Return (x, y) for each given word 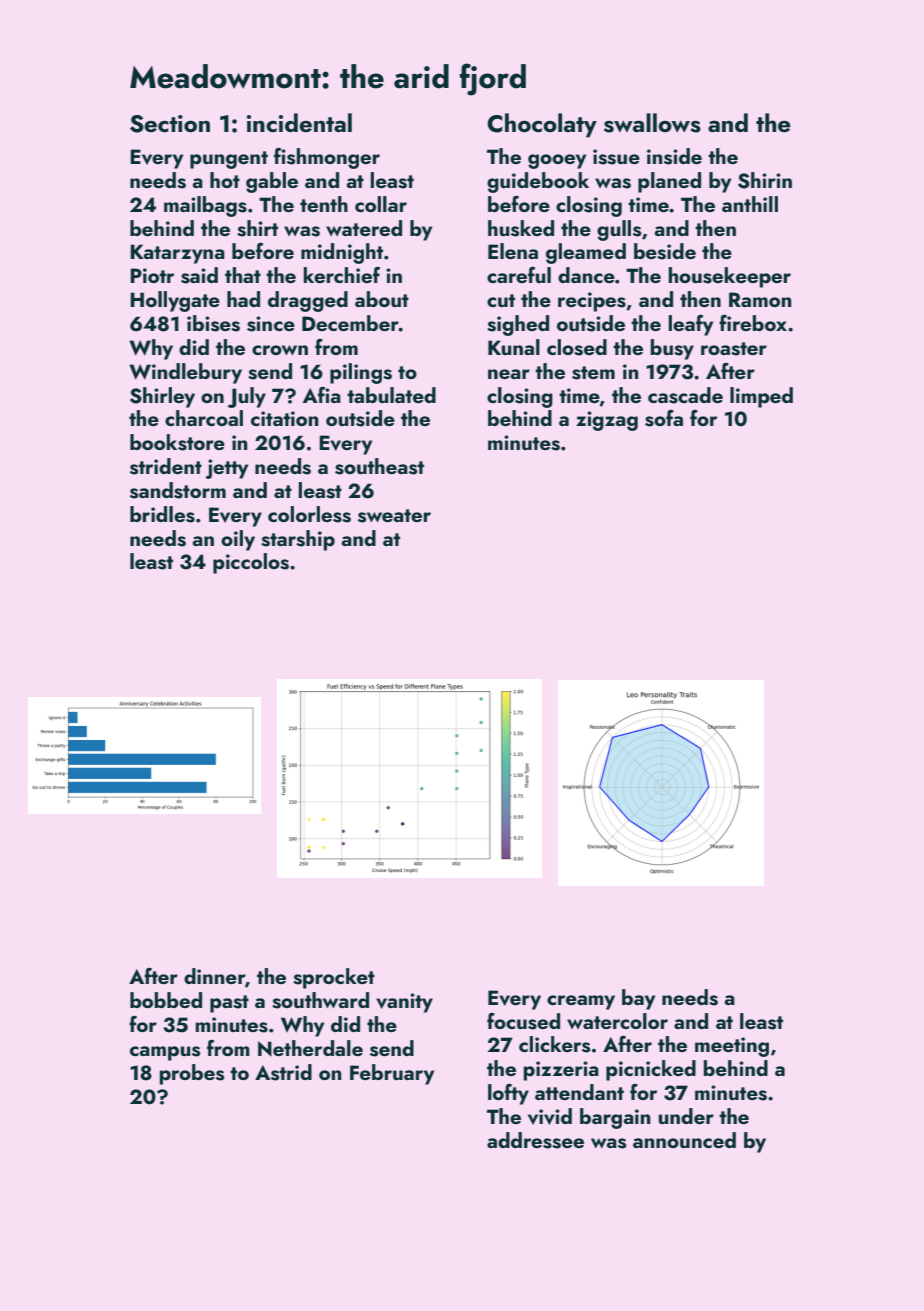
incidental (299, 122)
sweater (394, 516)
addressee (535, 1140)
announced (684, 1140)
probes (192, 1074)
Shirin (765, 180)
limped (761, 397)
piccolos (251, 563)
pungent (229, 160)
